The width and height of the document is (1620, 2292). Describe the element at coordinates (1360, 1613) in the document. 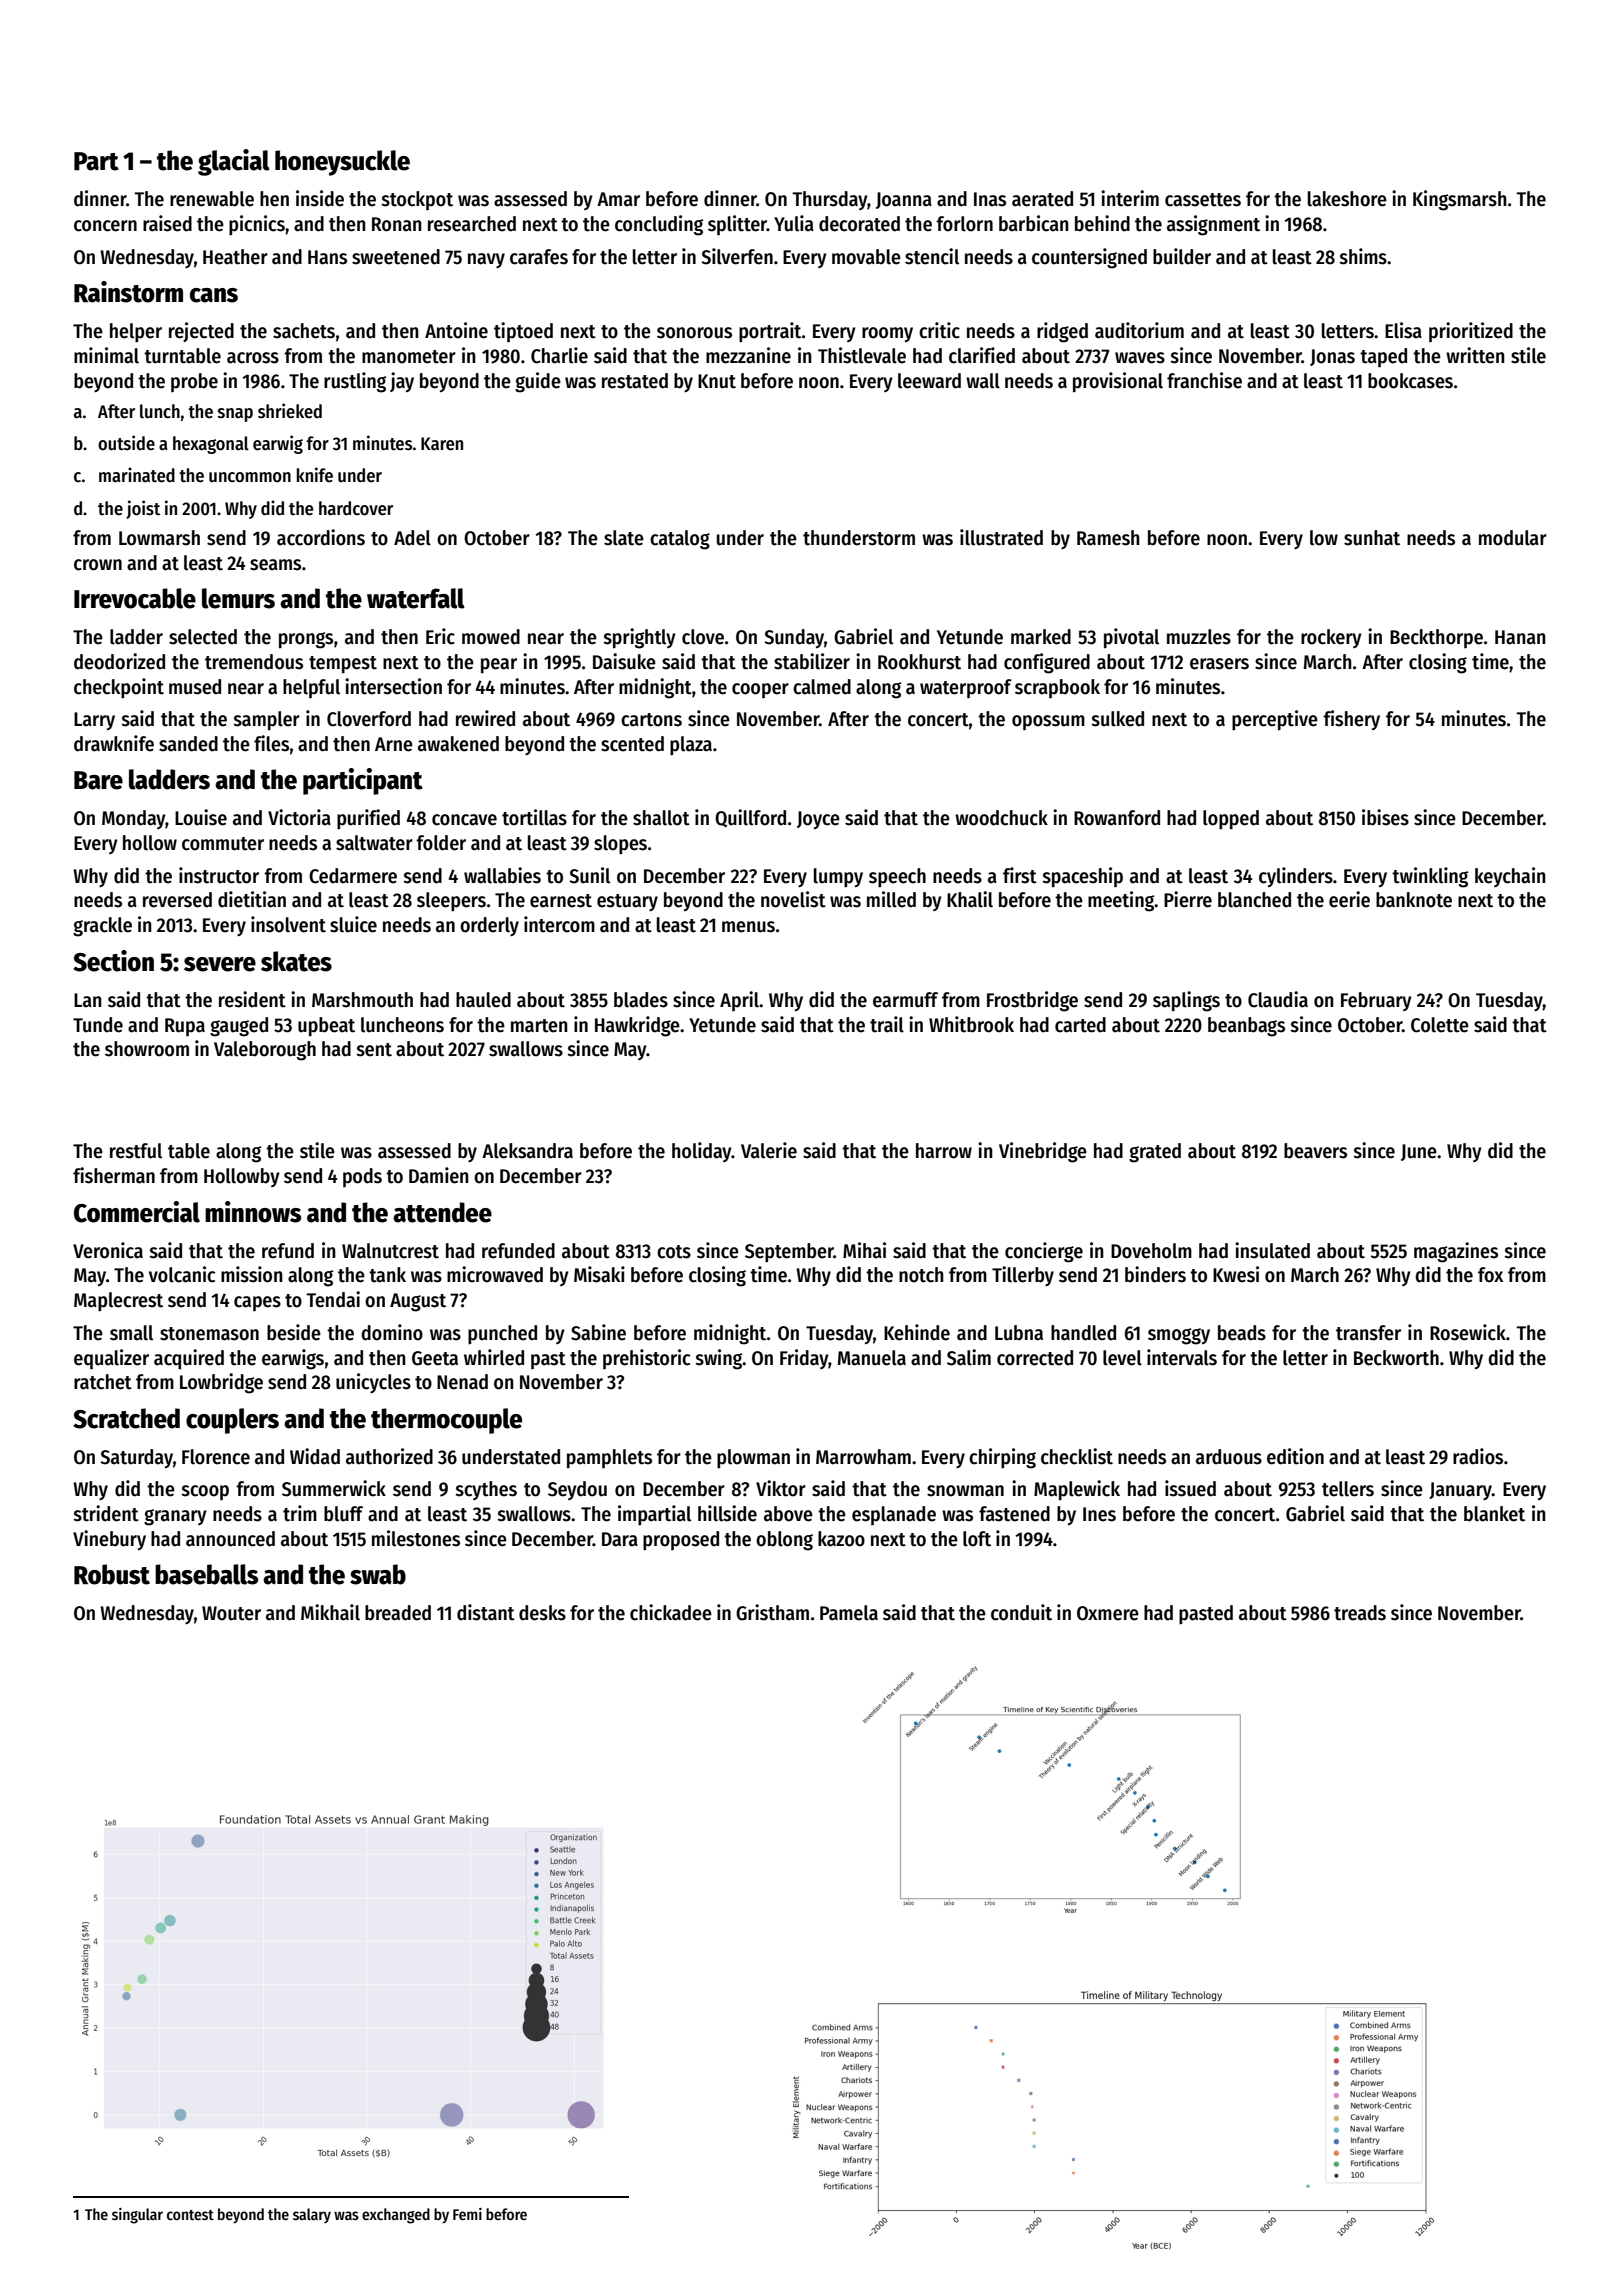

I see `treads` at that location.
